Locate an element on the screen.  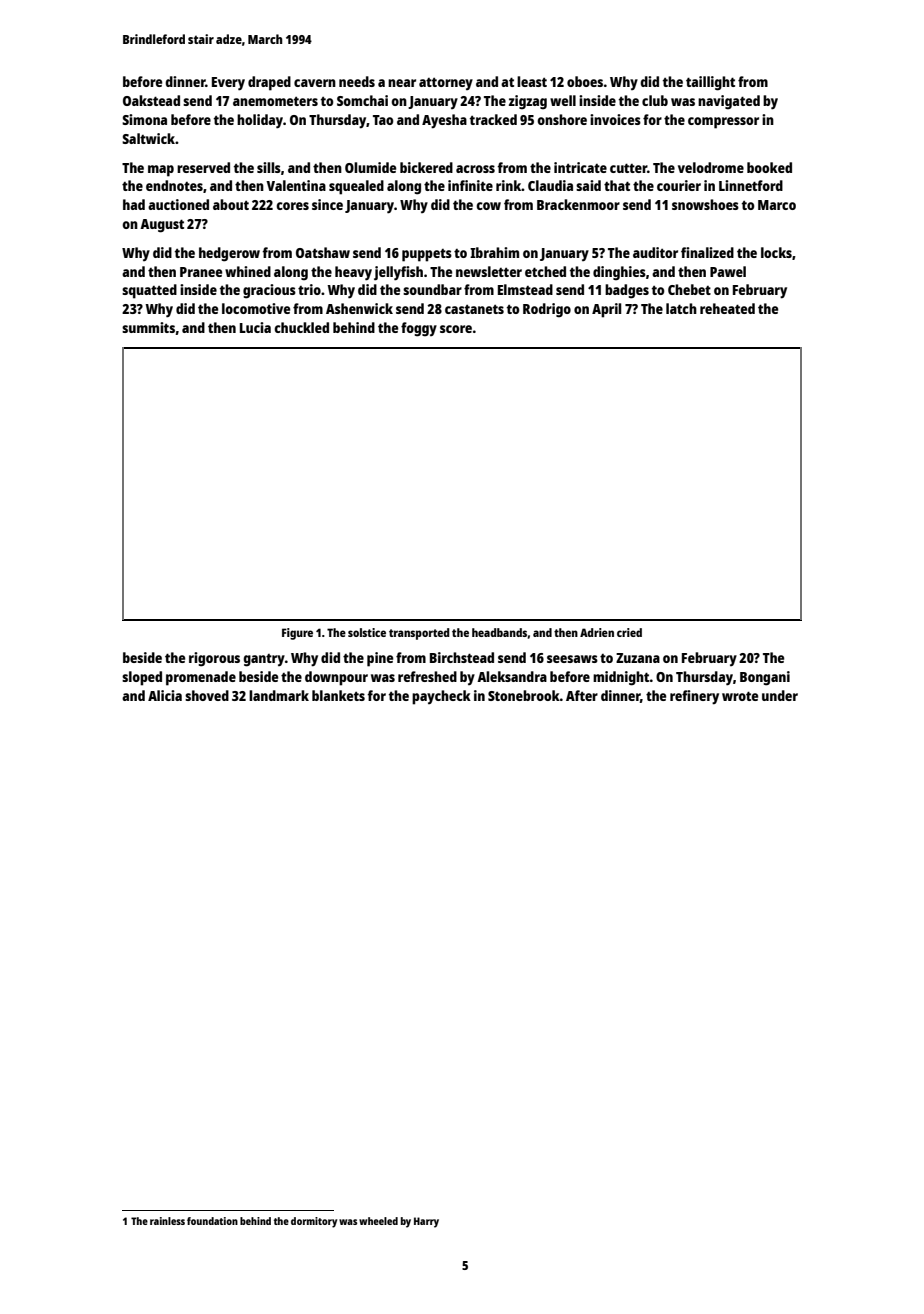
courier is located at coordinates (679, 185).
